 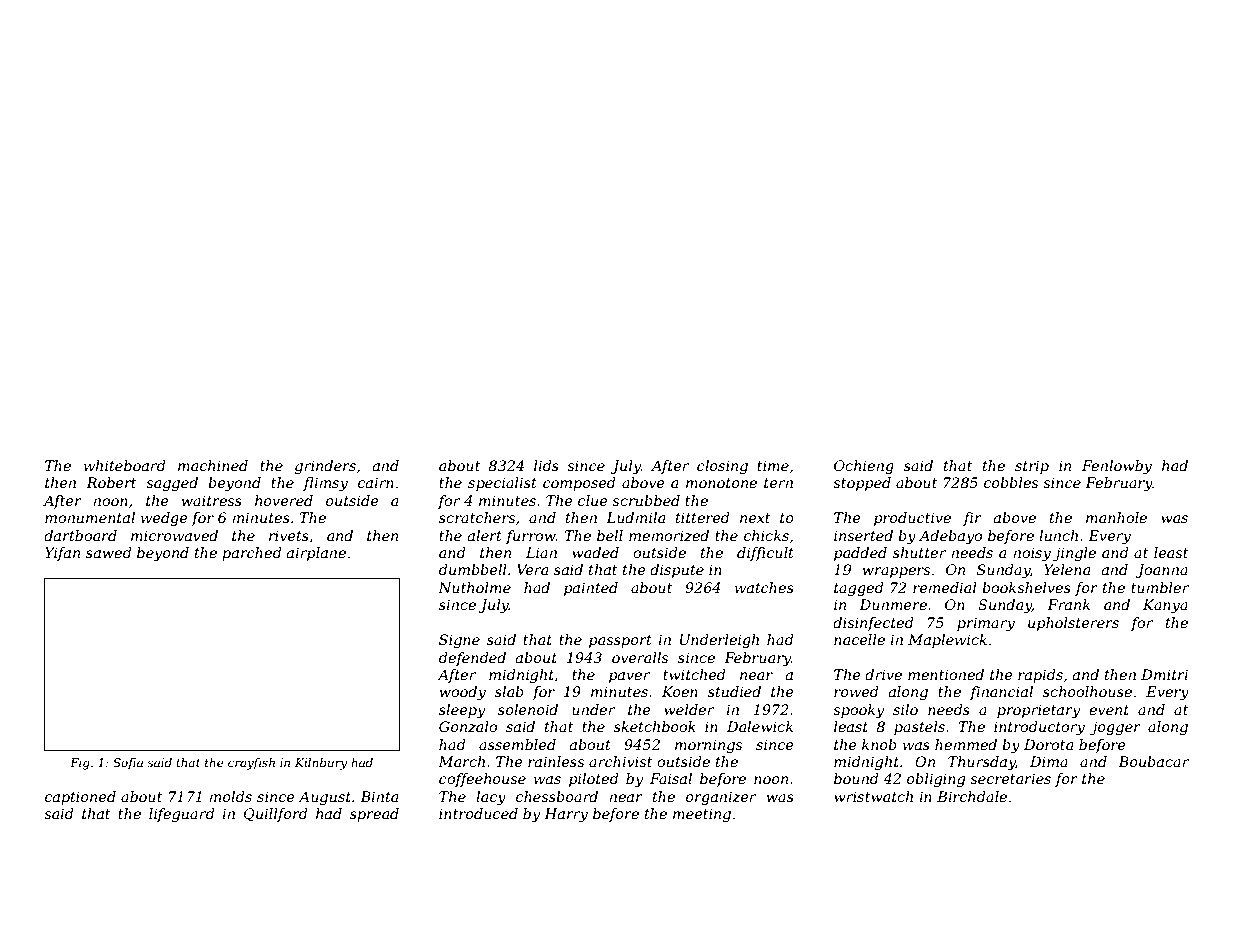 I want to click on jogger, so click(x=1115, y=728).
